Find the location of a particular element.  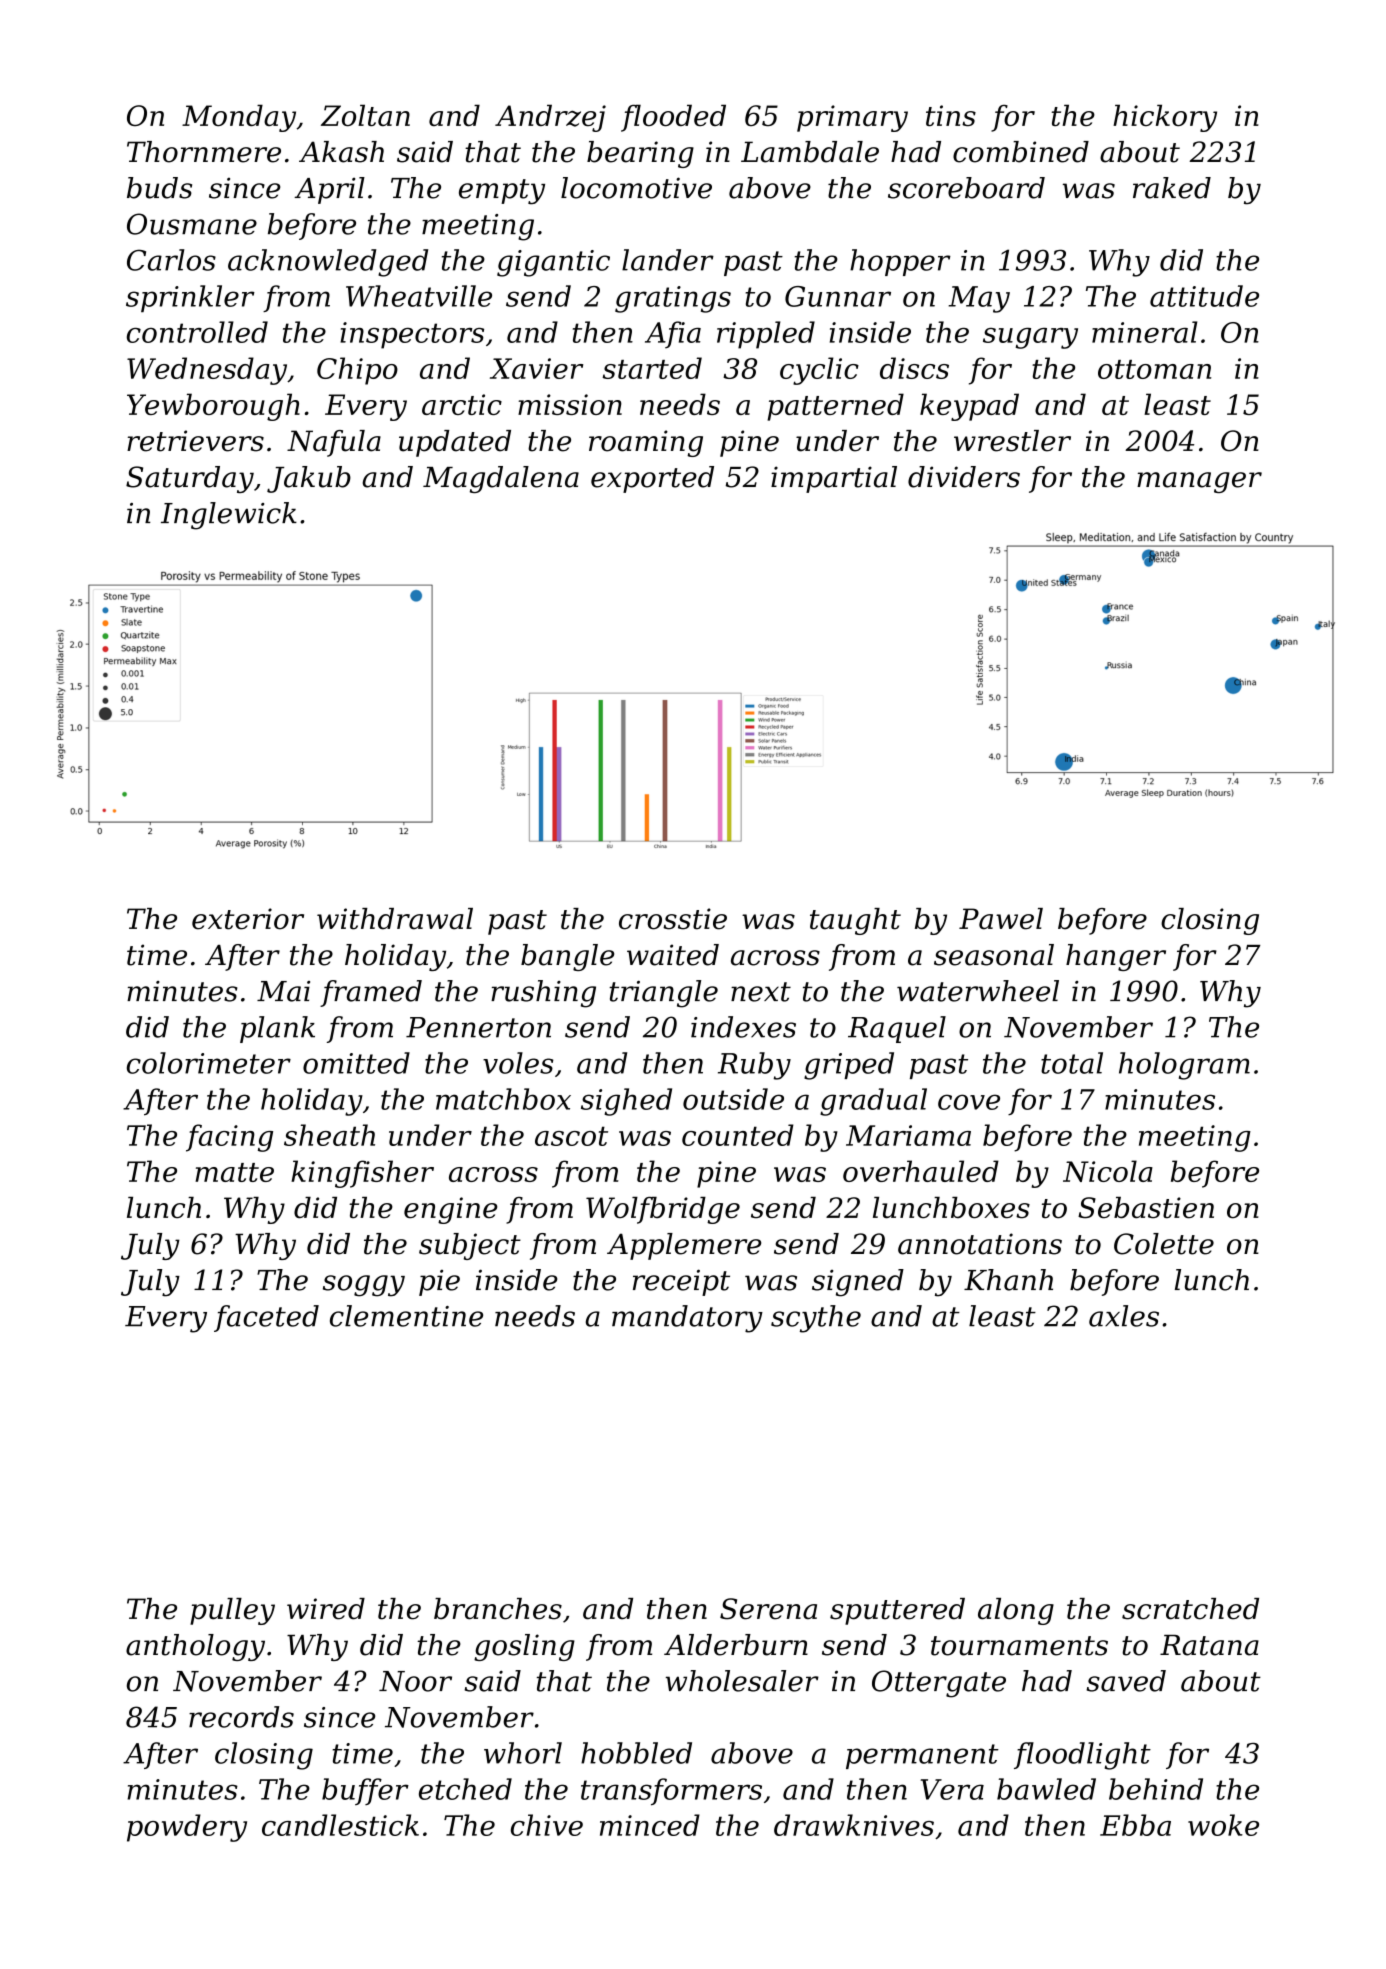

Raquel is located at coordinates (897, 1029).
